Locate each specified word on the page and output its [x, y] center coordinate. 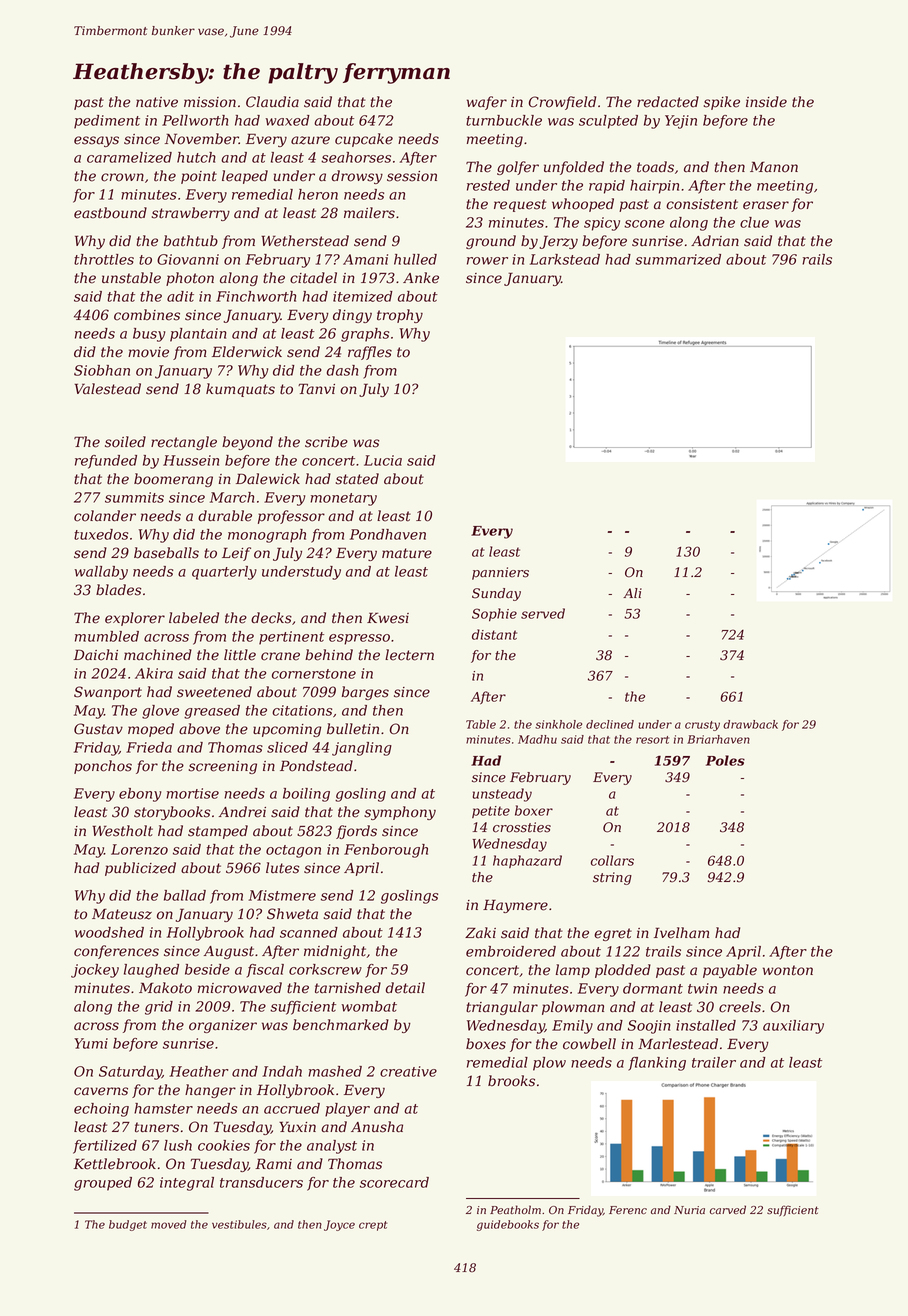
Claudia [272, 102]
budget [128, 1225]
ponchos [103, 767]
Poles [725, 760]
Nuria [689, 1210]
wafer [487, 103]
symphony [400, 813]
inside [766, 102]
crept [373, 1226]
